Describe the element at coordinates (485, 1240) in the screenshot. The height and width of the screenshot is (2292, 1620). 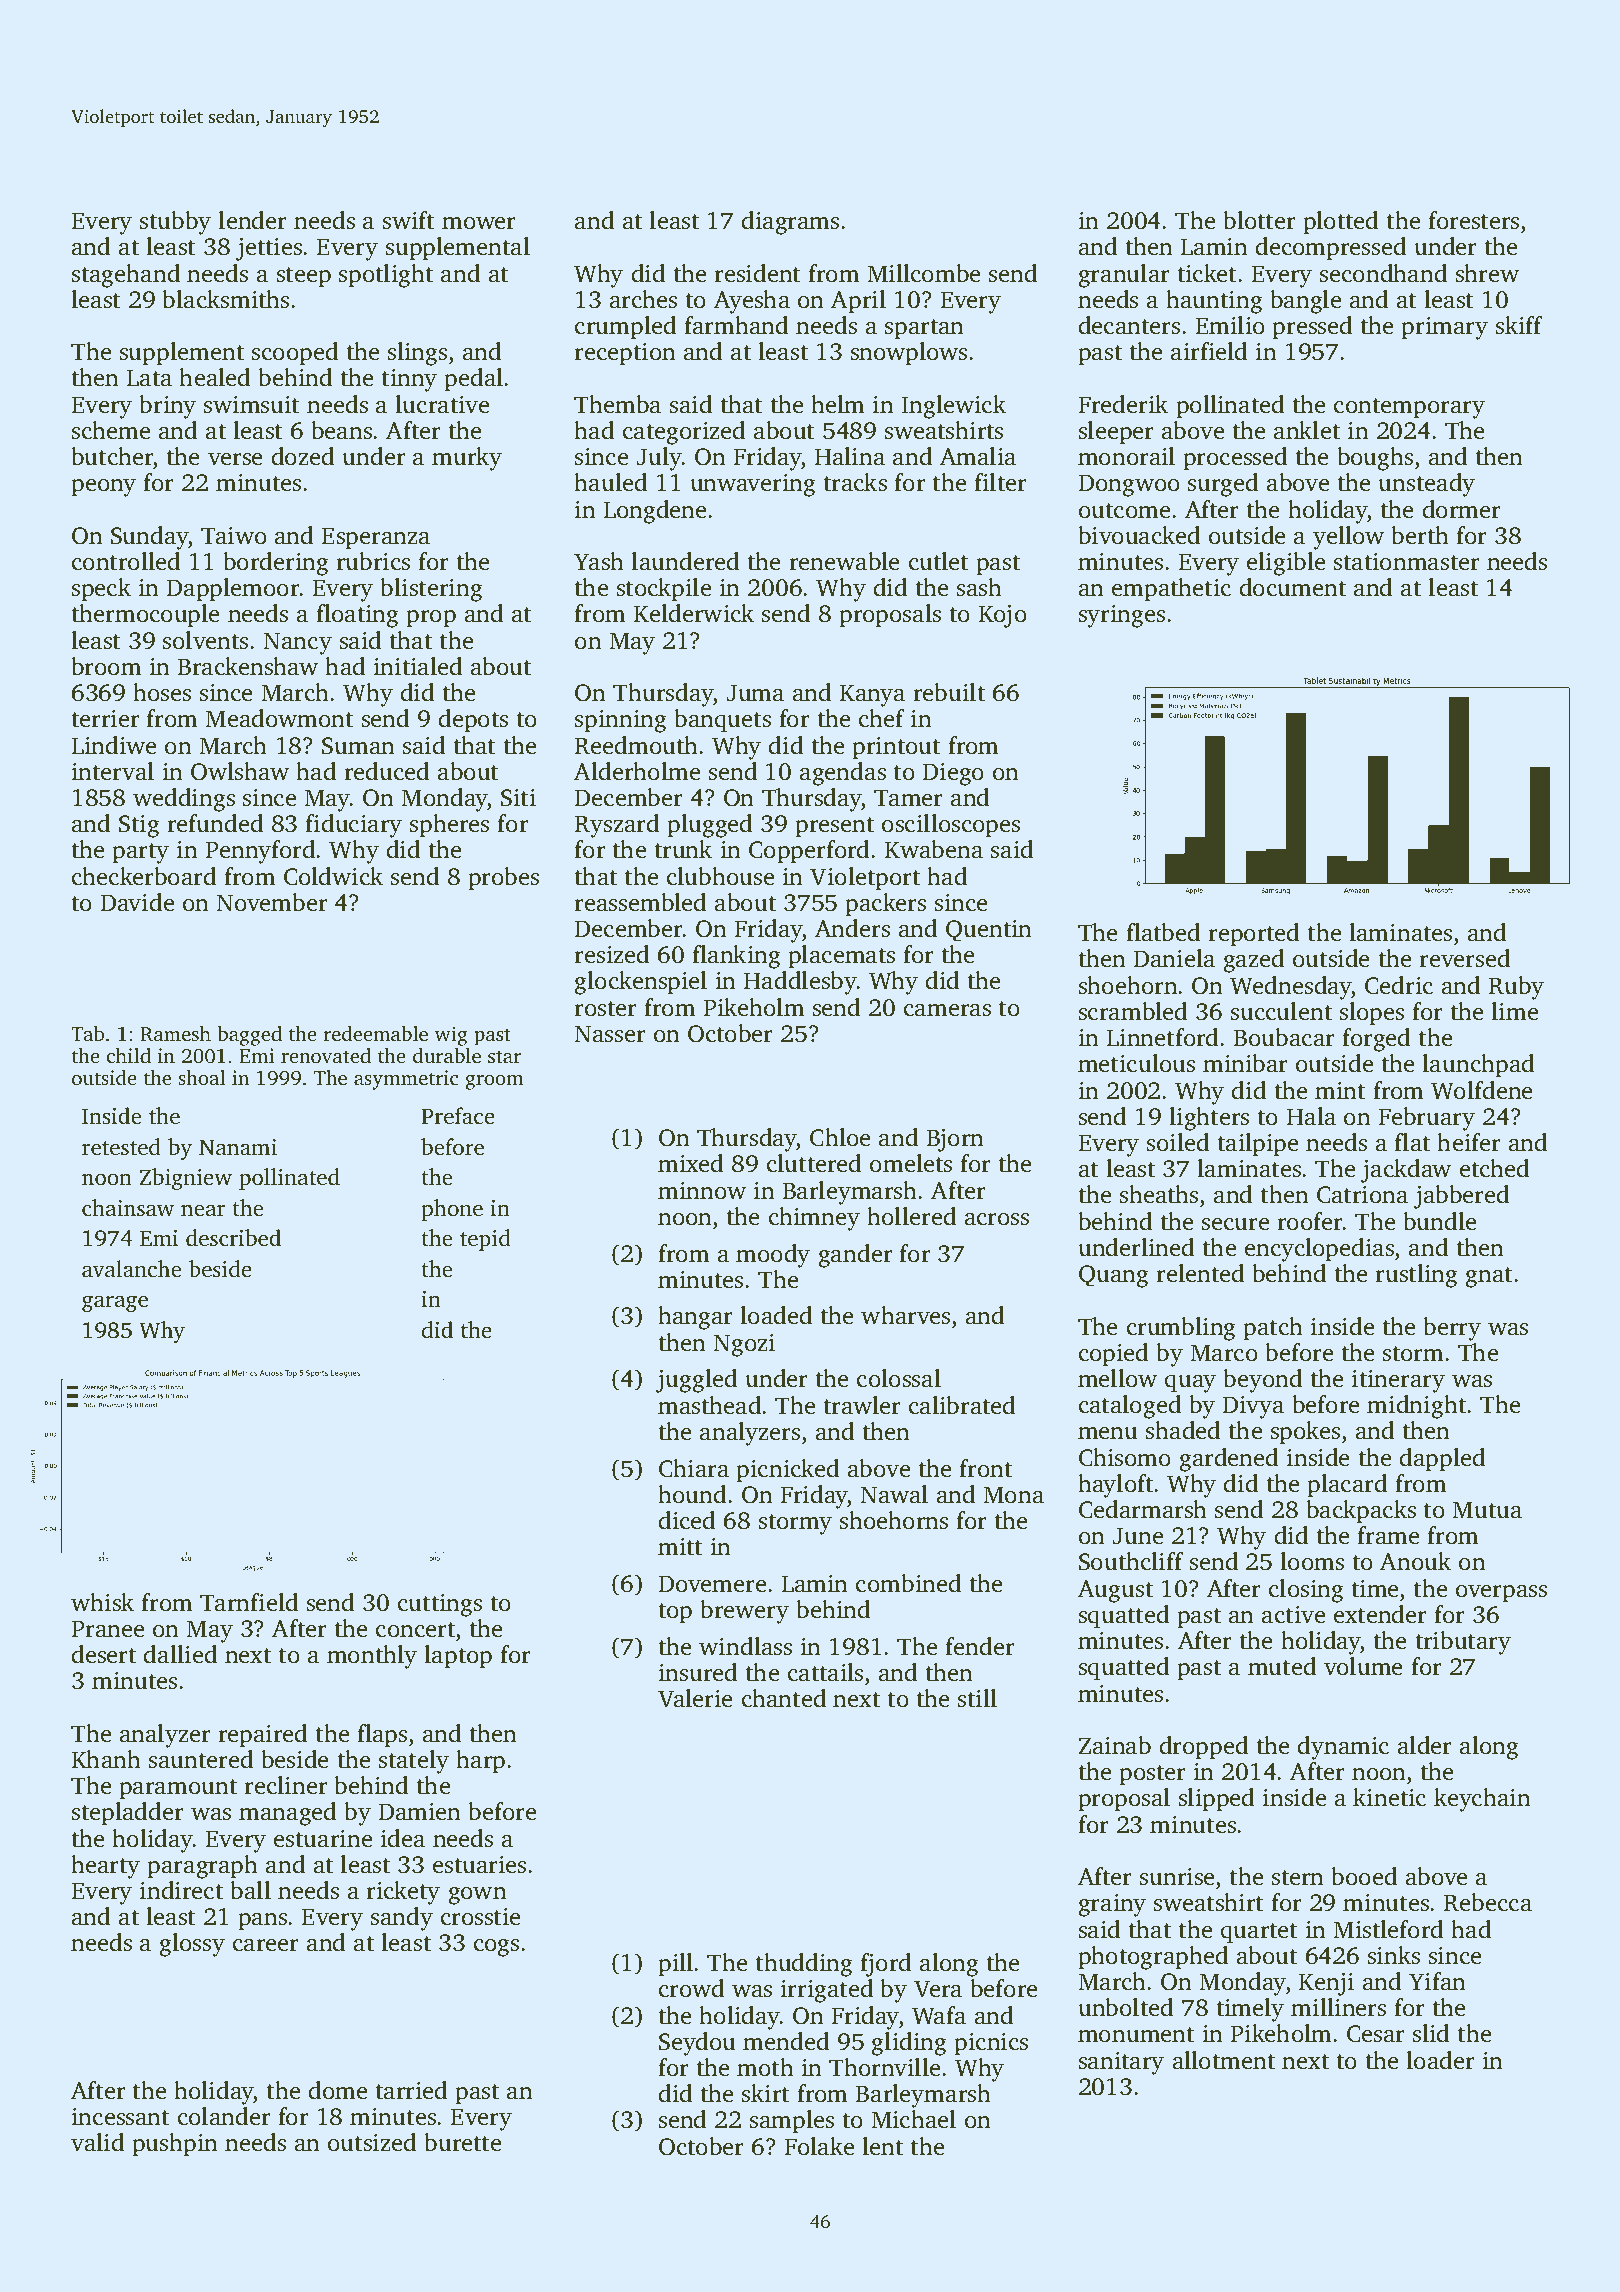
I see `tepid` at that location.
